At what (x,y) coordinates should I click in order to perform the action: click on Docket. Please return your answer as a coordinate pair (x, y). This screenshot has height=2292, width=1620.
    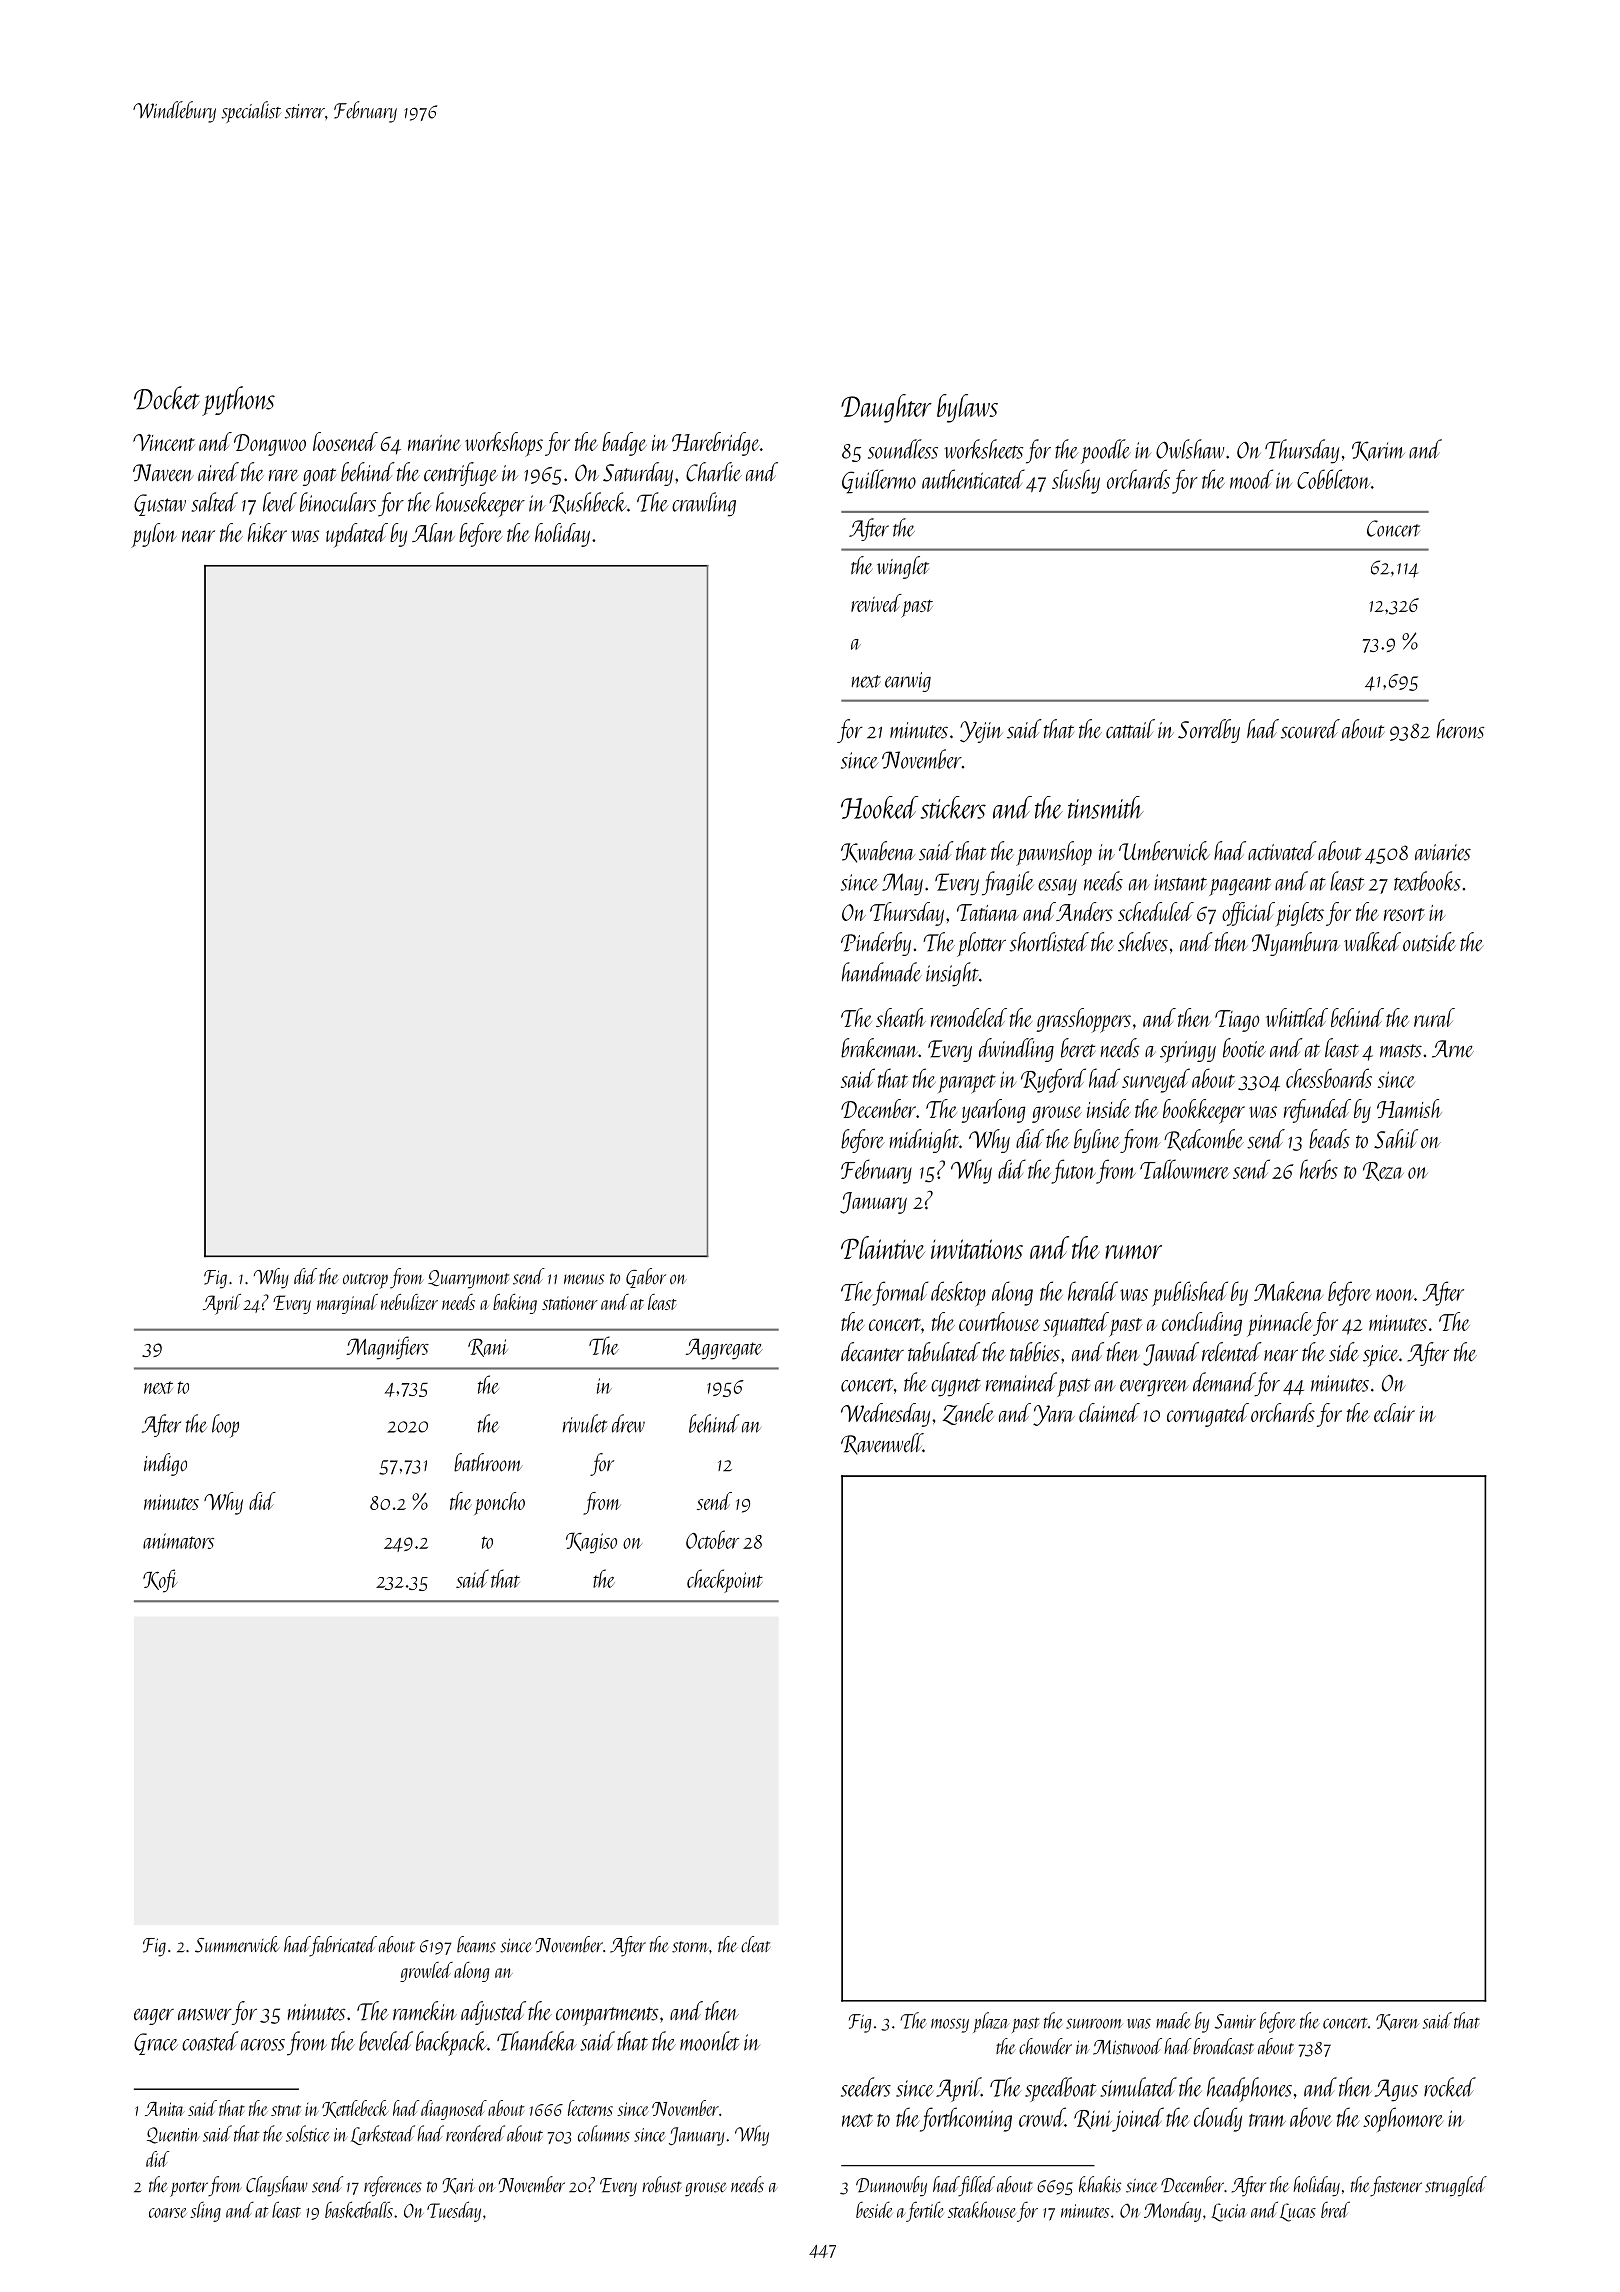
    Looking at the image, I should click on (167, 398).
